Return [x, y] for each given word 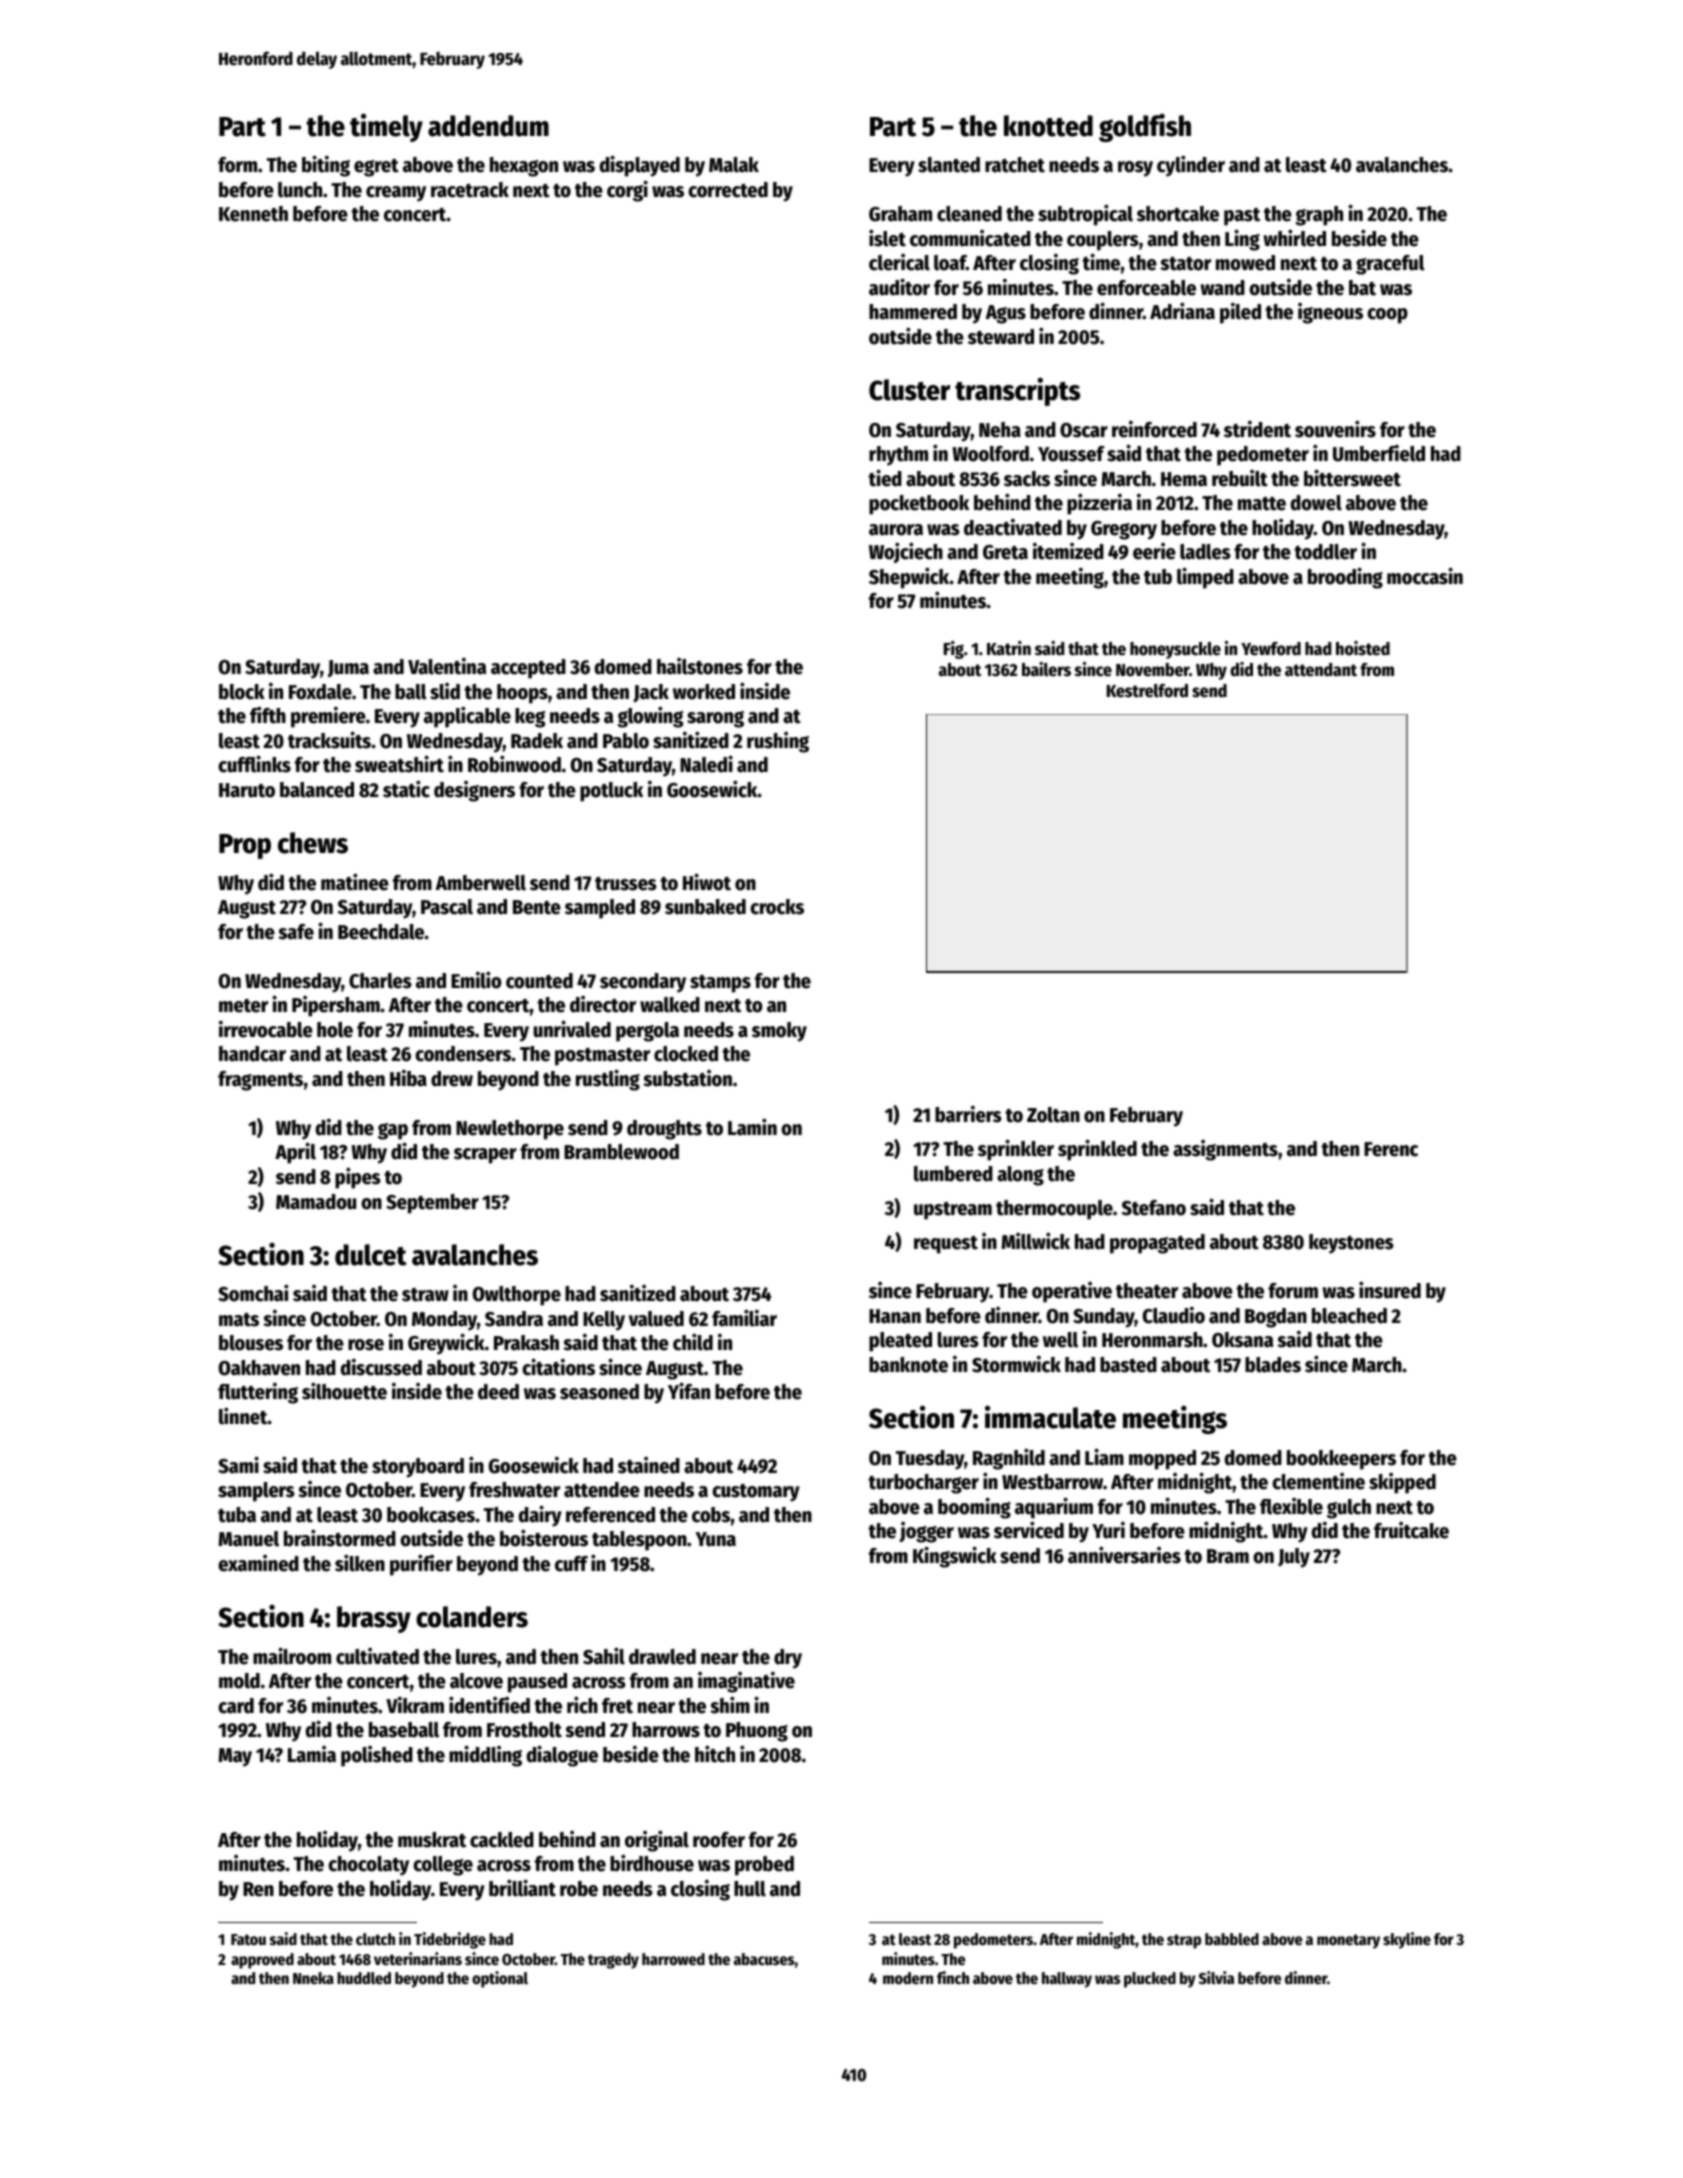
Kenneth [253, 214]
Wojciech [906, 552]
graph [1319, 216]
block [242, 692]
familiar [744, 1318]
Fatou [248, 1939]
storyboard [418, 1468]
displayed [640, 166]
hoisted [1363, 648]
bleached [1349, 1316]
